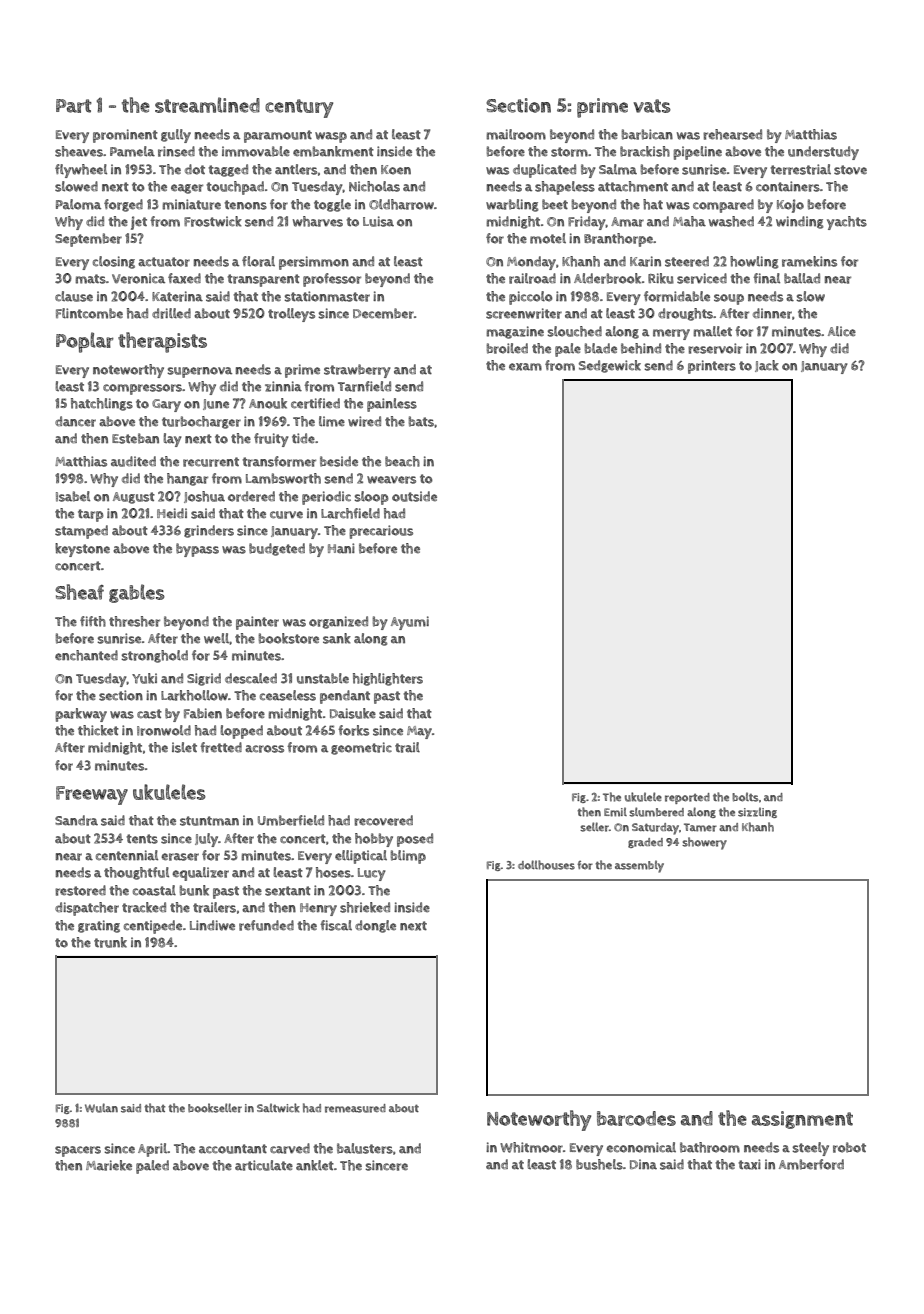  Describe the element at coordinates (187, 479) in the screenshot. I see `hangar` at that location.
